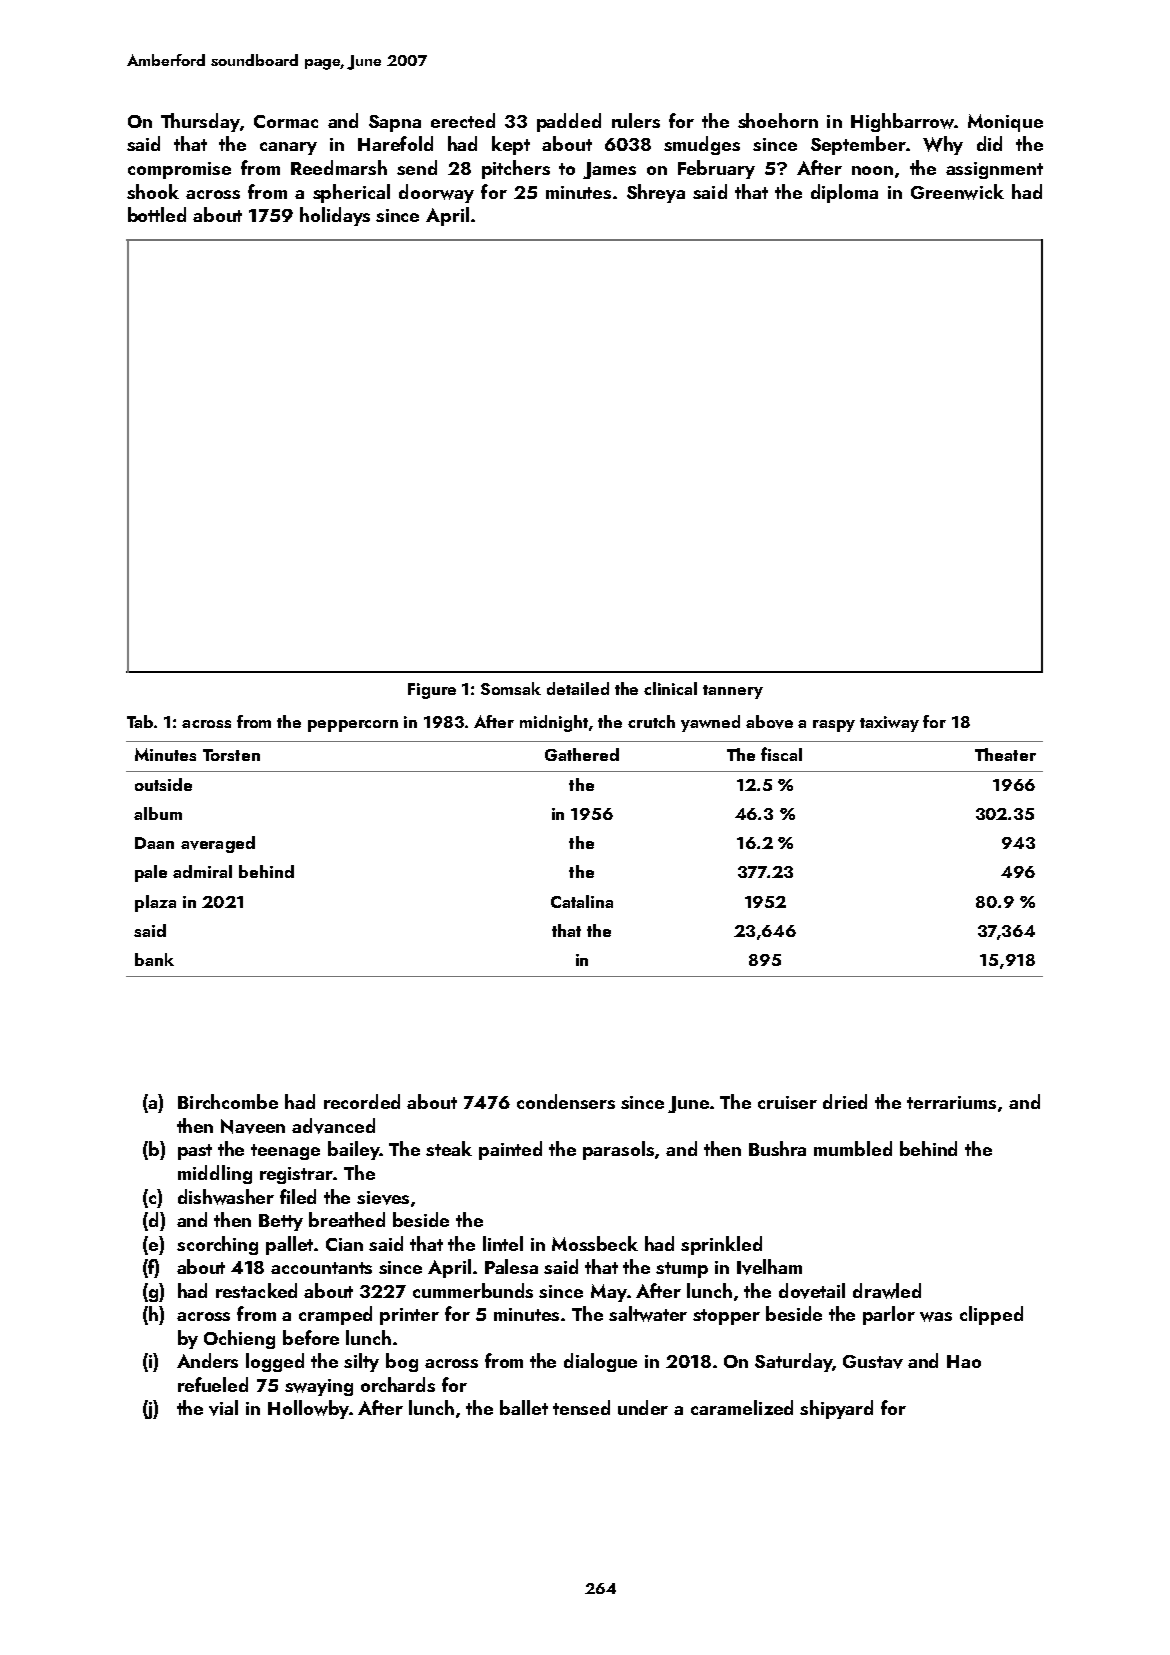 This page has width=1170, height=1655. What do you see at coordinates (566, 1101) in the page?
I see `condensers` at bounding box center [566, 1101].
